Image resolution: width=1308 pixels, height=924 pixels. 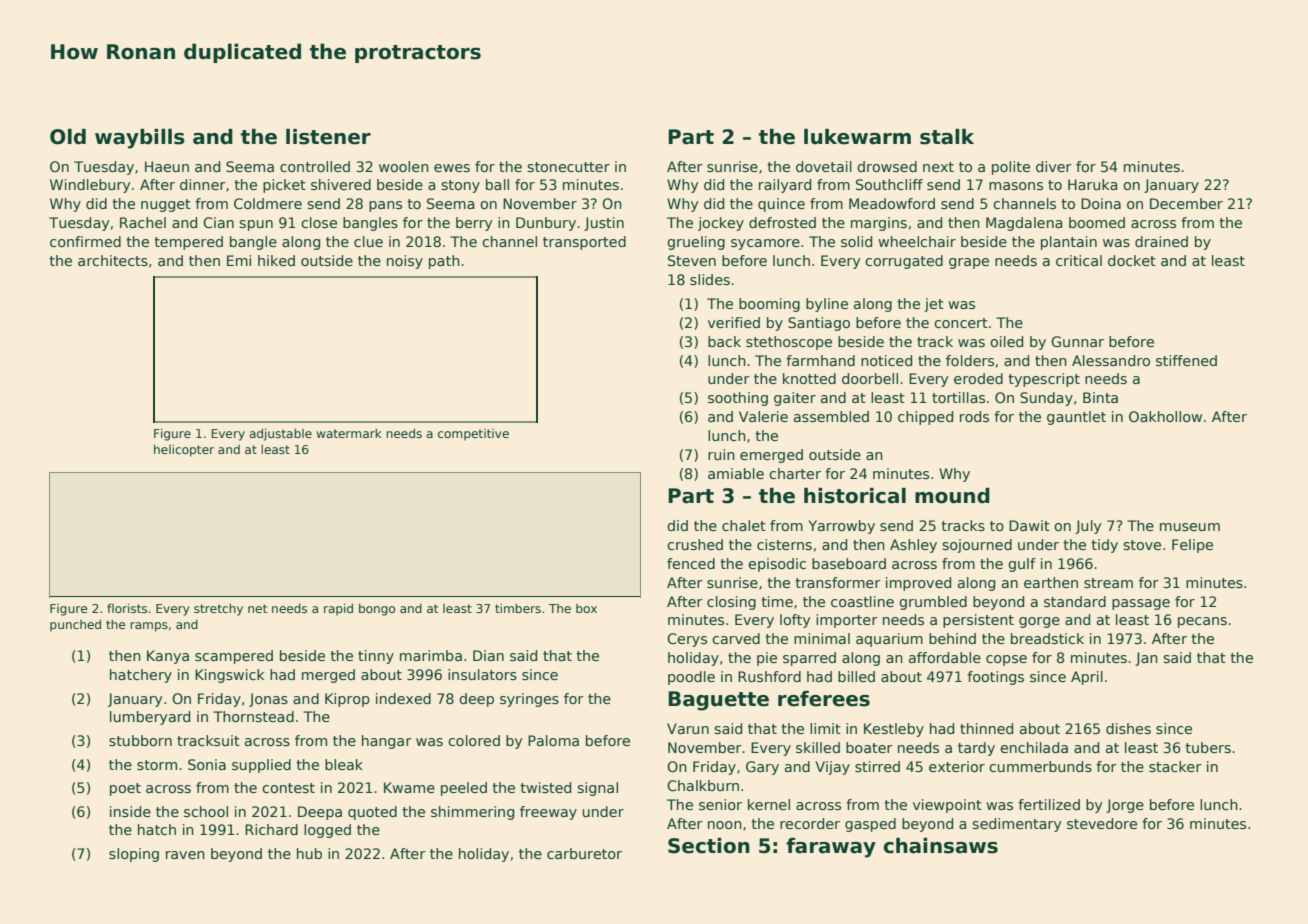 I want to click on Varun, so click(x=688, y=728).
